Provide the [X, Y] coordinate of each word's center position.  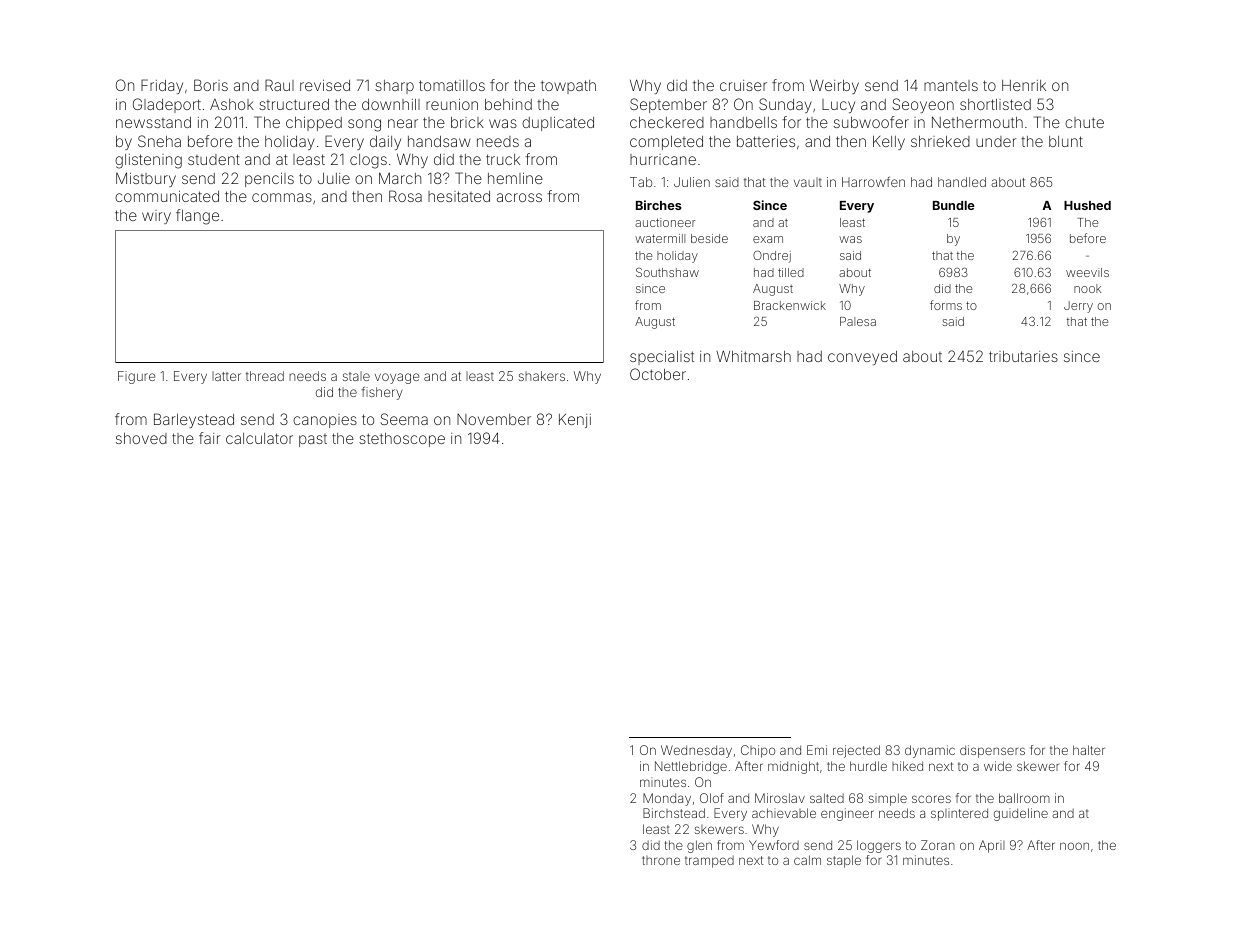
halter [1089, 750]
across [519, 197]
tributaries [1023, 356]
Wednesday [696, 751]
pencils [269, 180]
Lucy [838, 106]
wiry [156, 217]
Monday [667, 799]
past [313, 440]
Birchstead [674, 813]
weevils [1087, 272]
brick [467, 122]
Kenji [575, 421]
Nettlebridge [691, 767]
